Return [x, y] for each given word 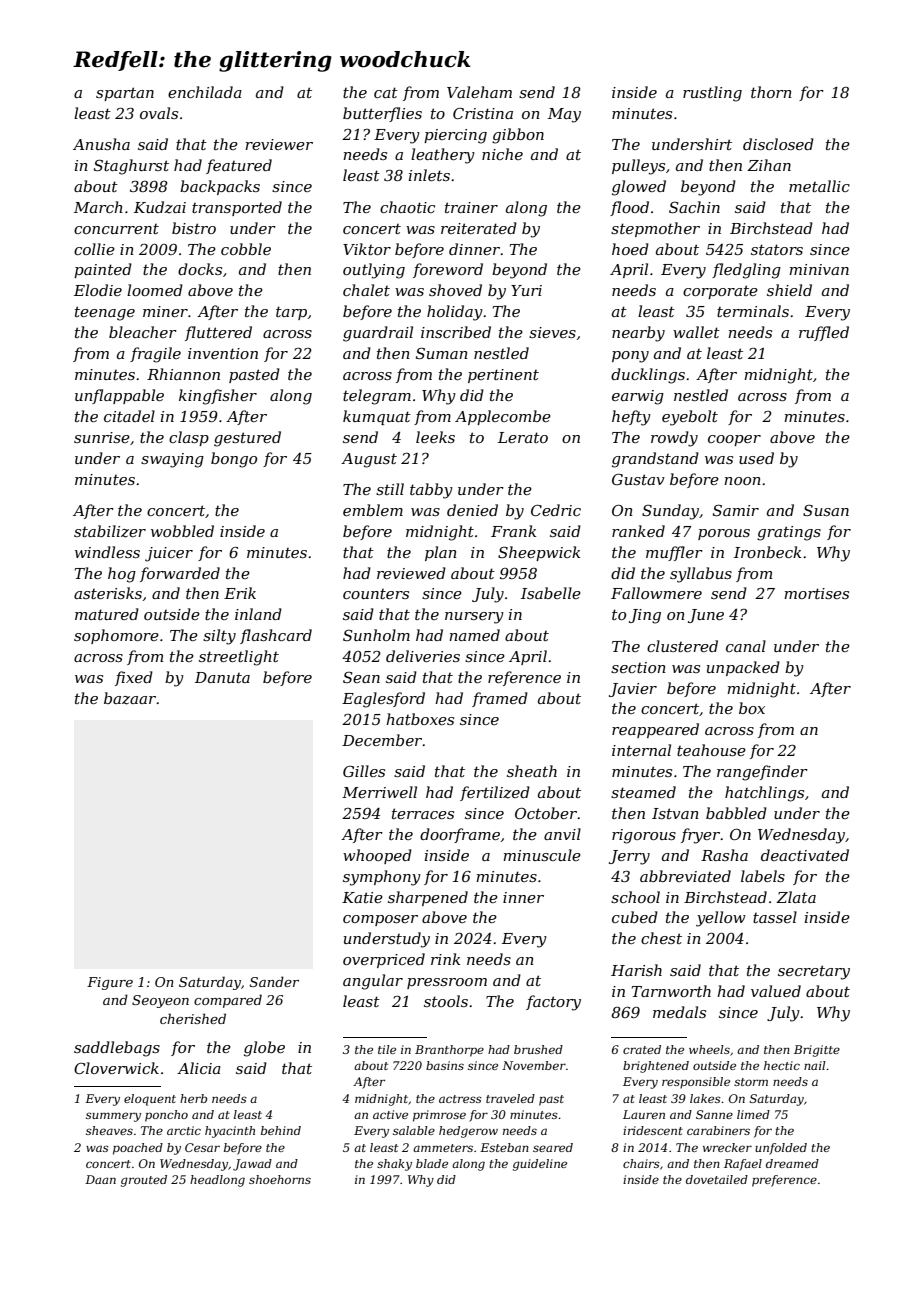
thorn [771, 92]
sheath [532, 771]
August [369, 460]
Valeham [479, 92]
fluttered [218, 333]
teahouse [711, 750]
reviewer [279, 144]
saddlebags [117, 1049]
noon [742, 481]
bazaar [130, 698]
